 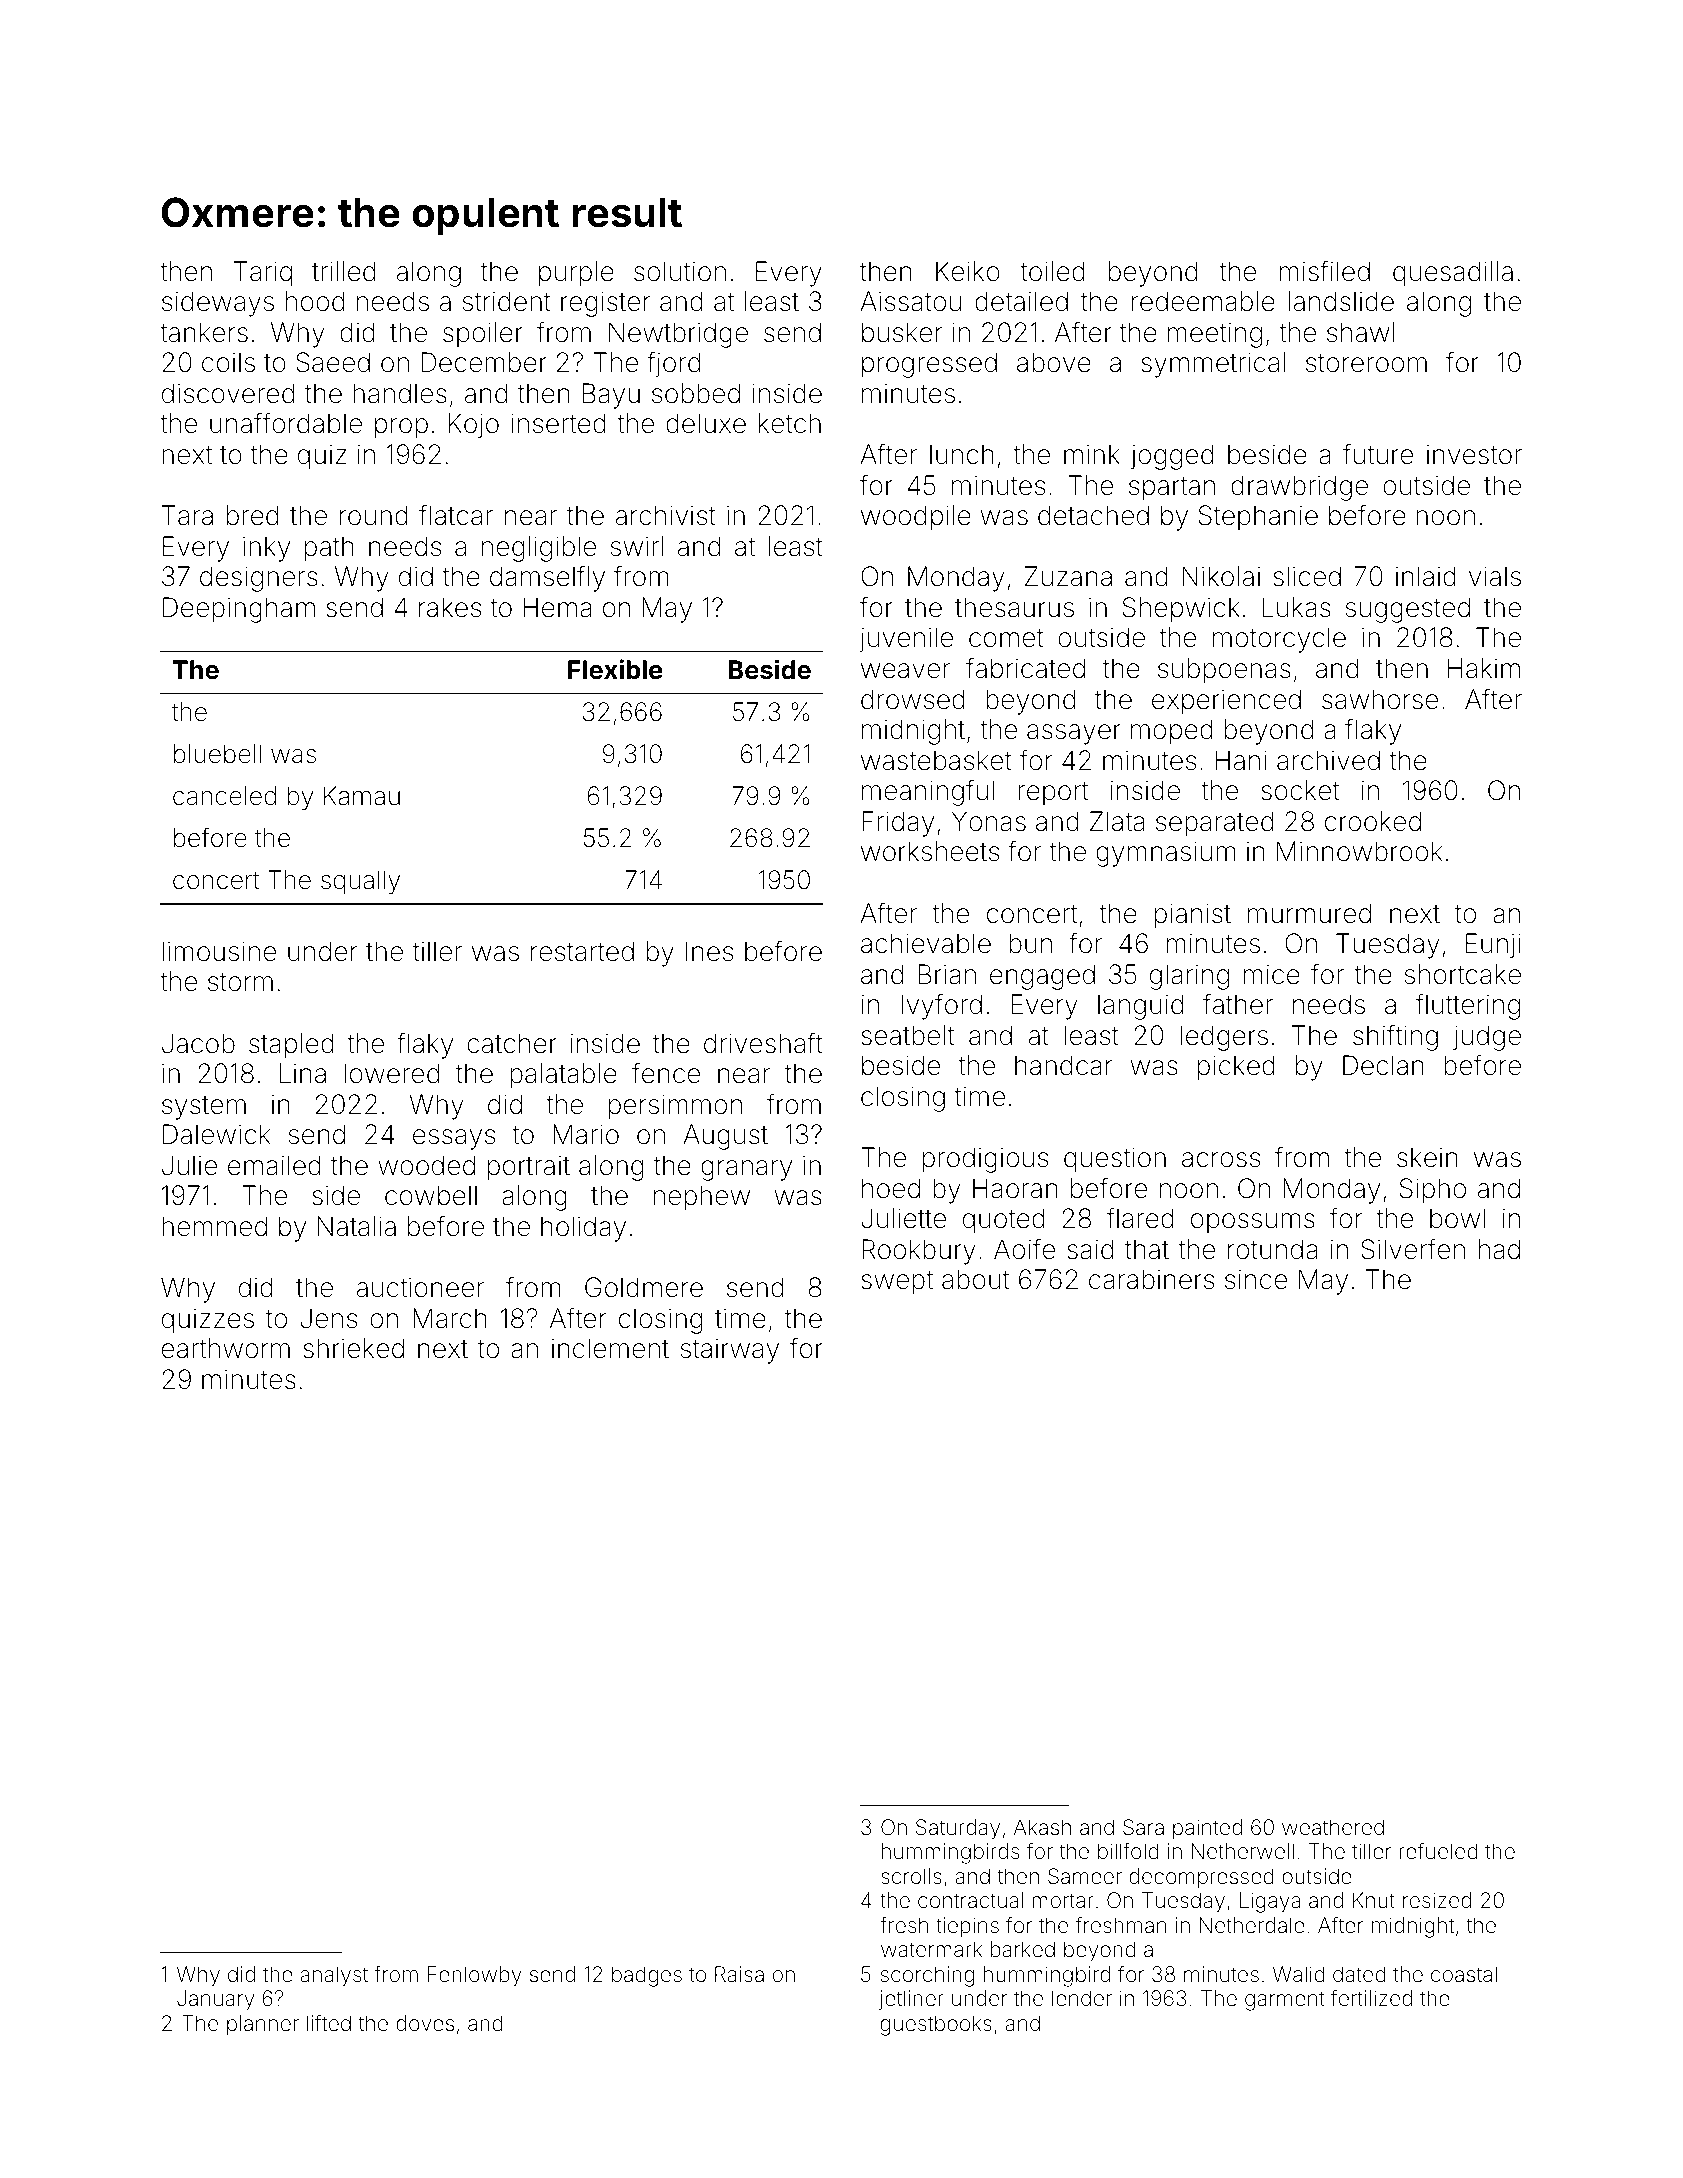 What do you see at coordinates (425, 2023) in the document?
I see `doves` at bounding box center [425, 2023].
